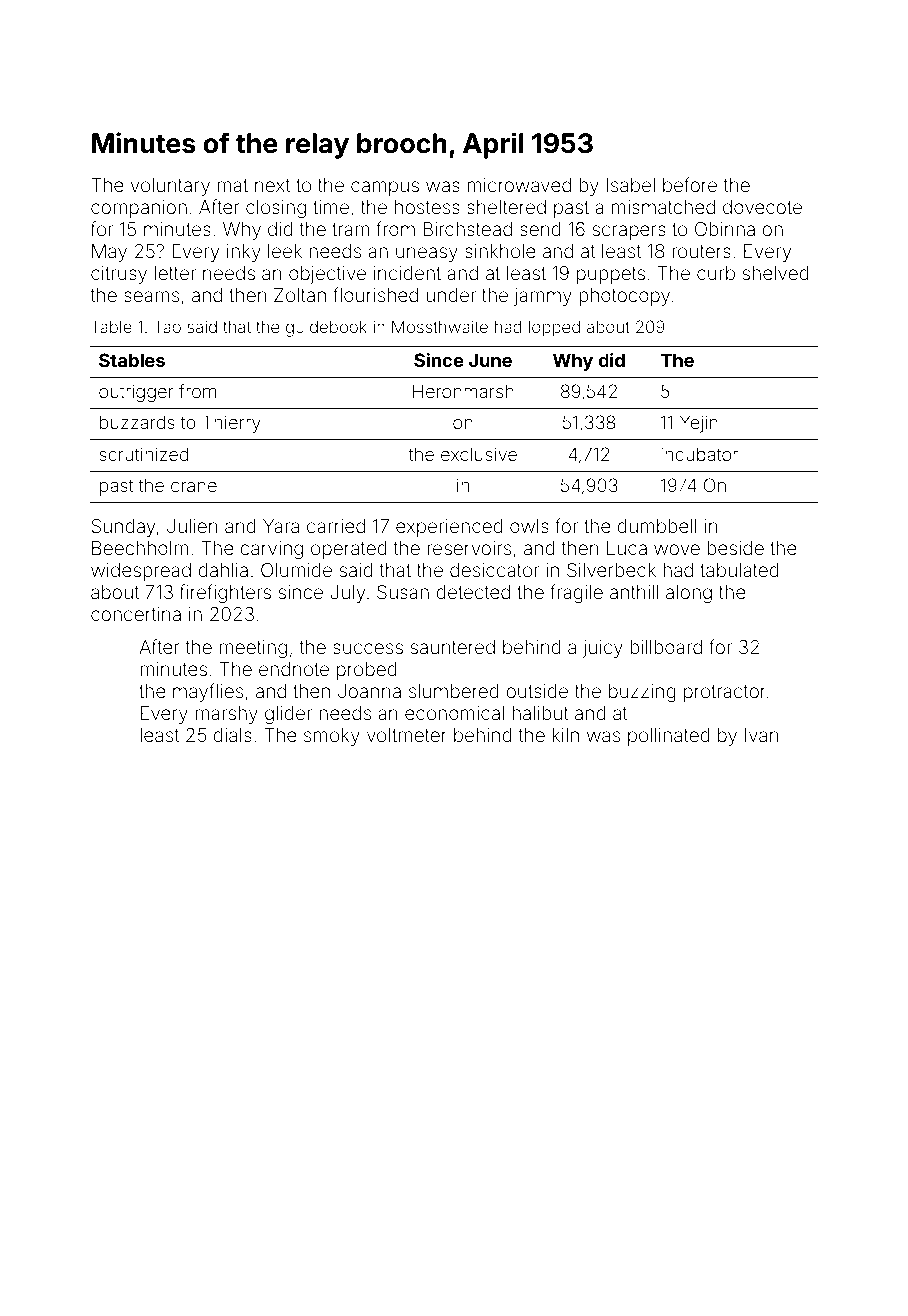 Image resolution: width=908 pixels, height=1316 pixels. I want to click on exclusive, so click(479, 454).
